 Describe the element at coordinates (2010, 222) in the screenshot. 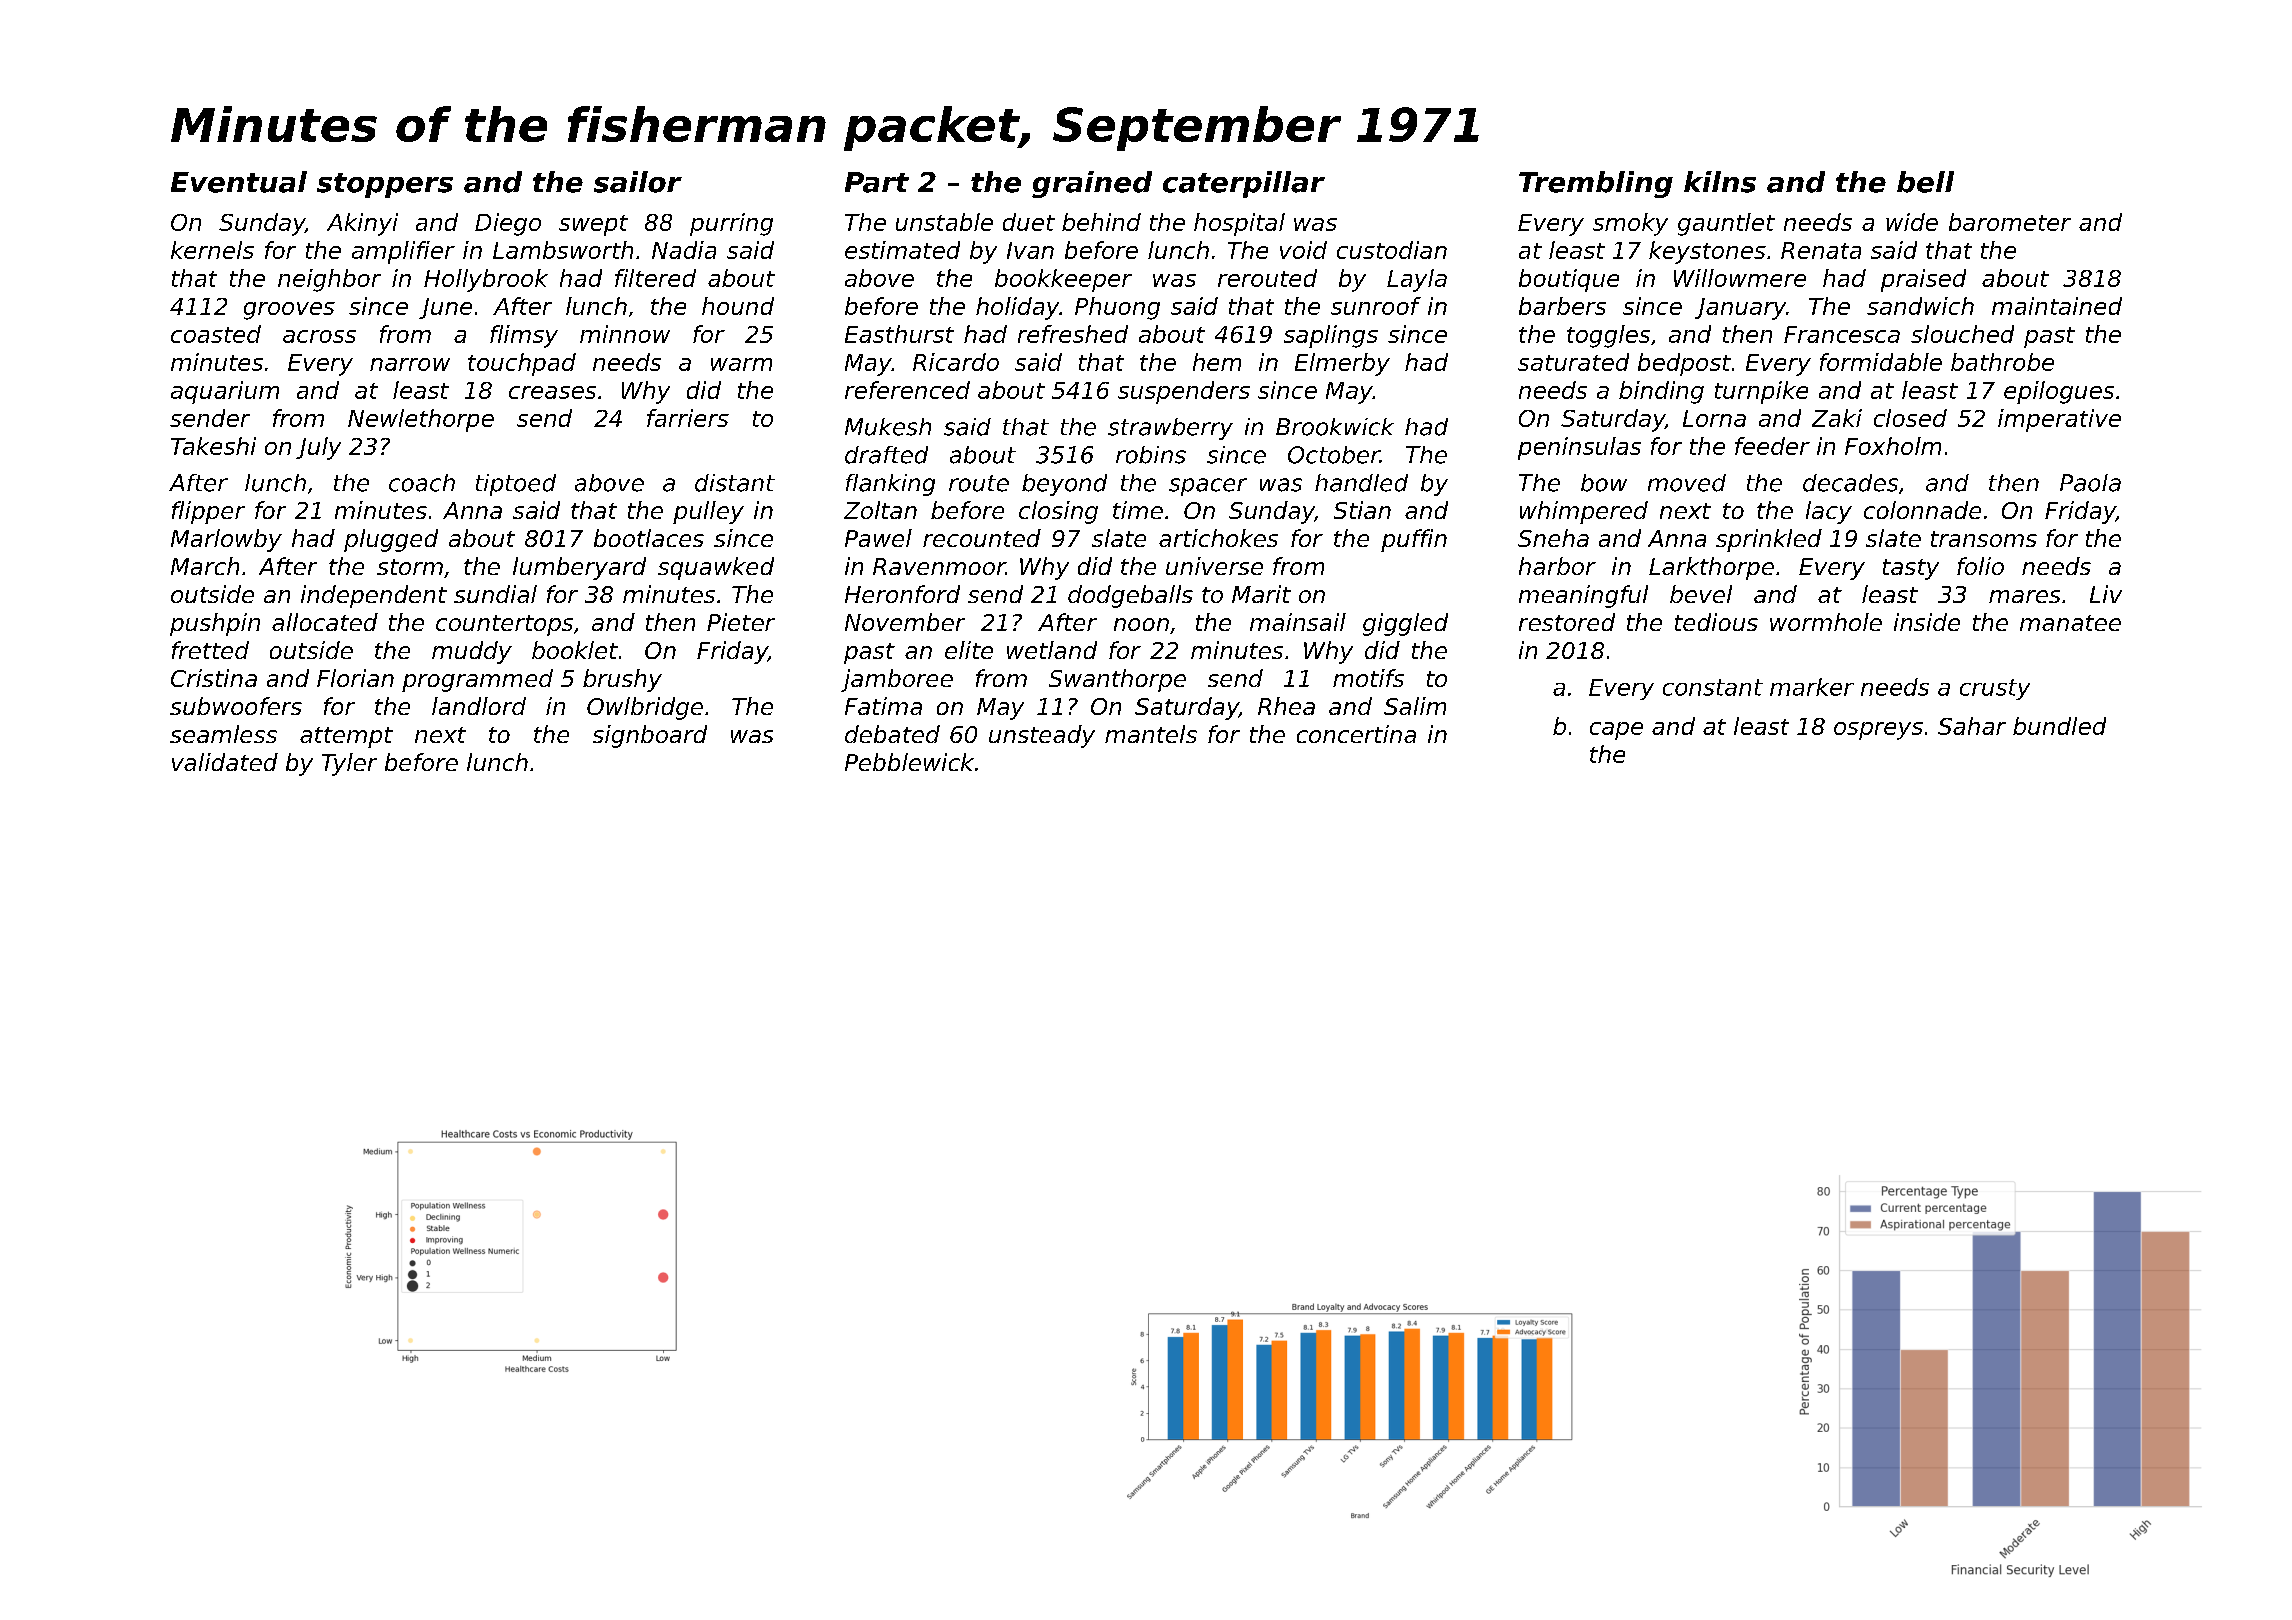

I see `barometer` at that location.
